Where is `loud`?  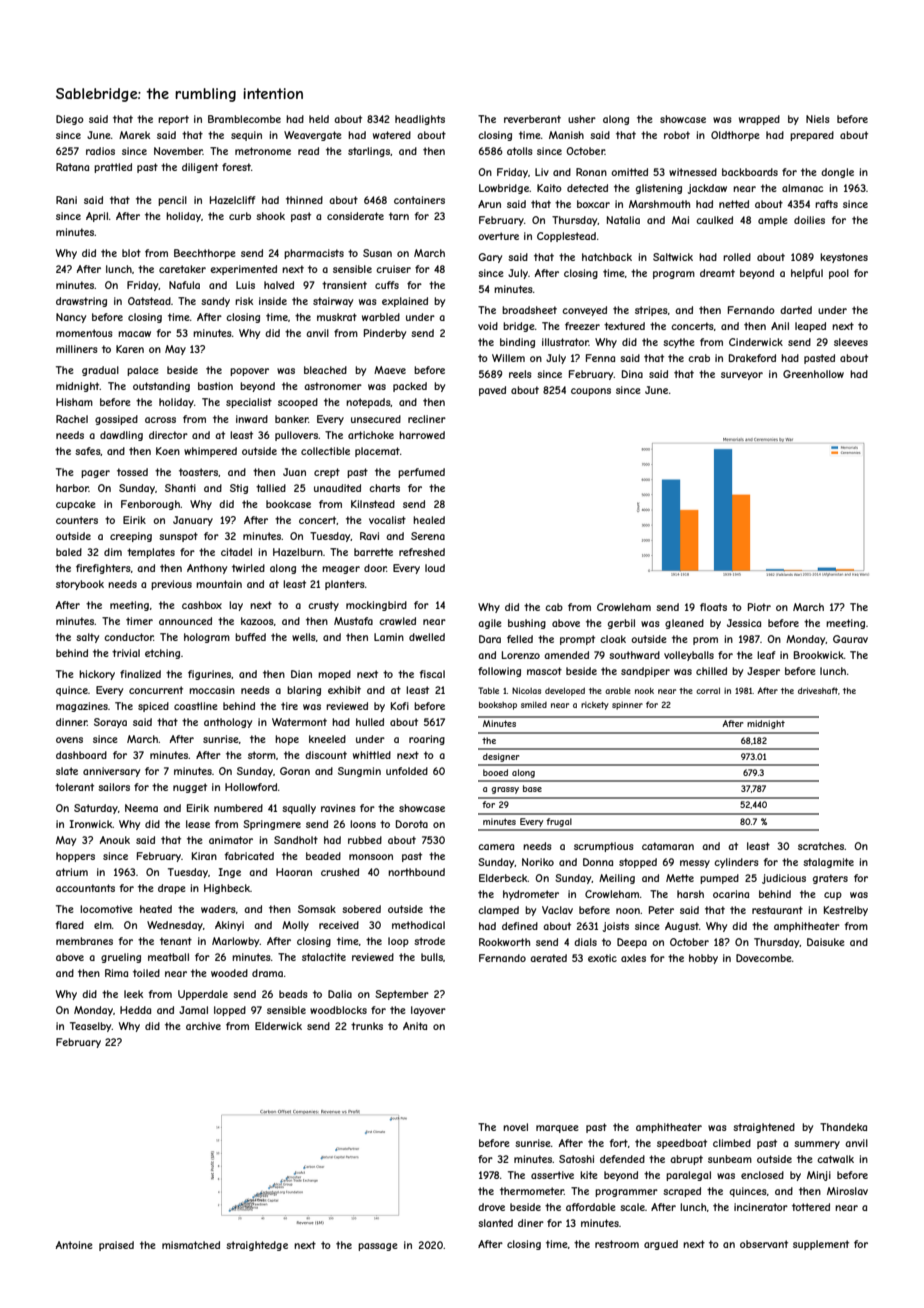 loud is located at coordinates (435, 568).
